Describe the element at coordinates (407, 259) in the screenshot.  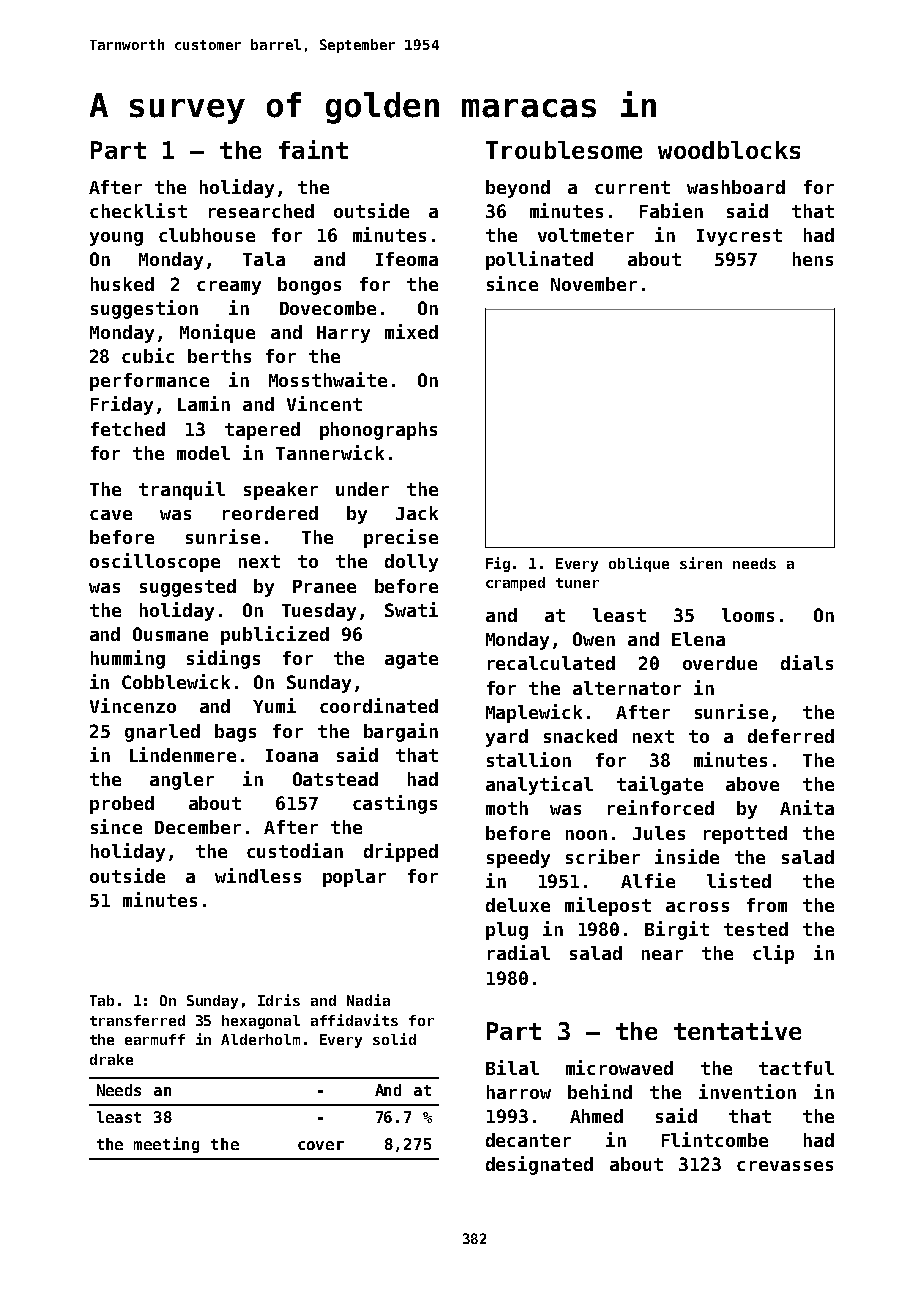
I see `Ifeoma` at that location.
